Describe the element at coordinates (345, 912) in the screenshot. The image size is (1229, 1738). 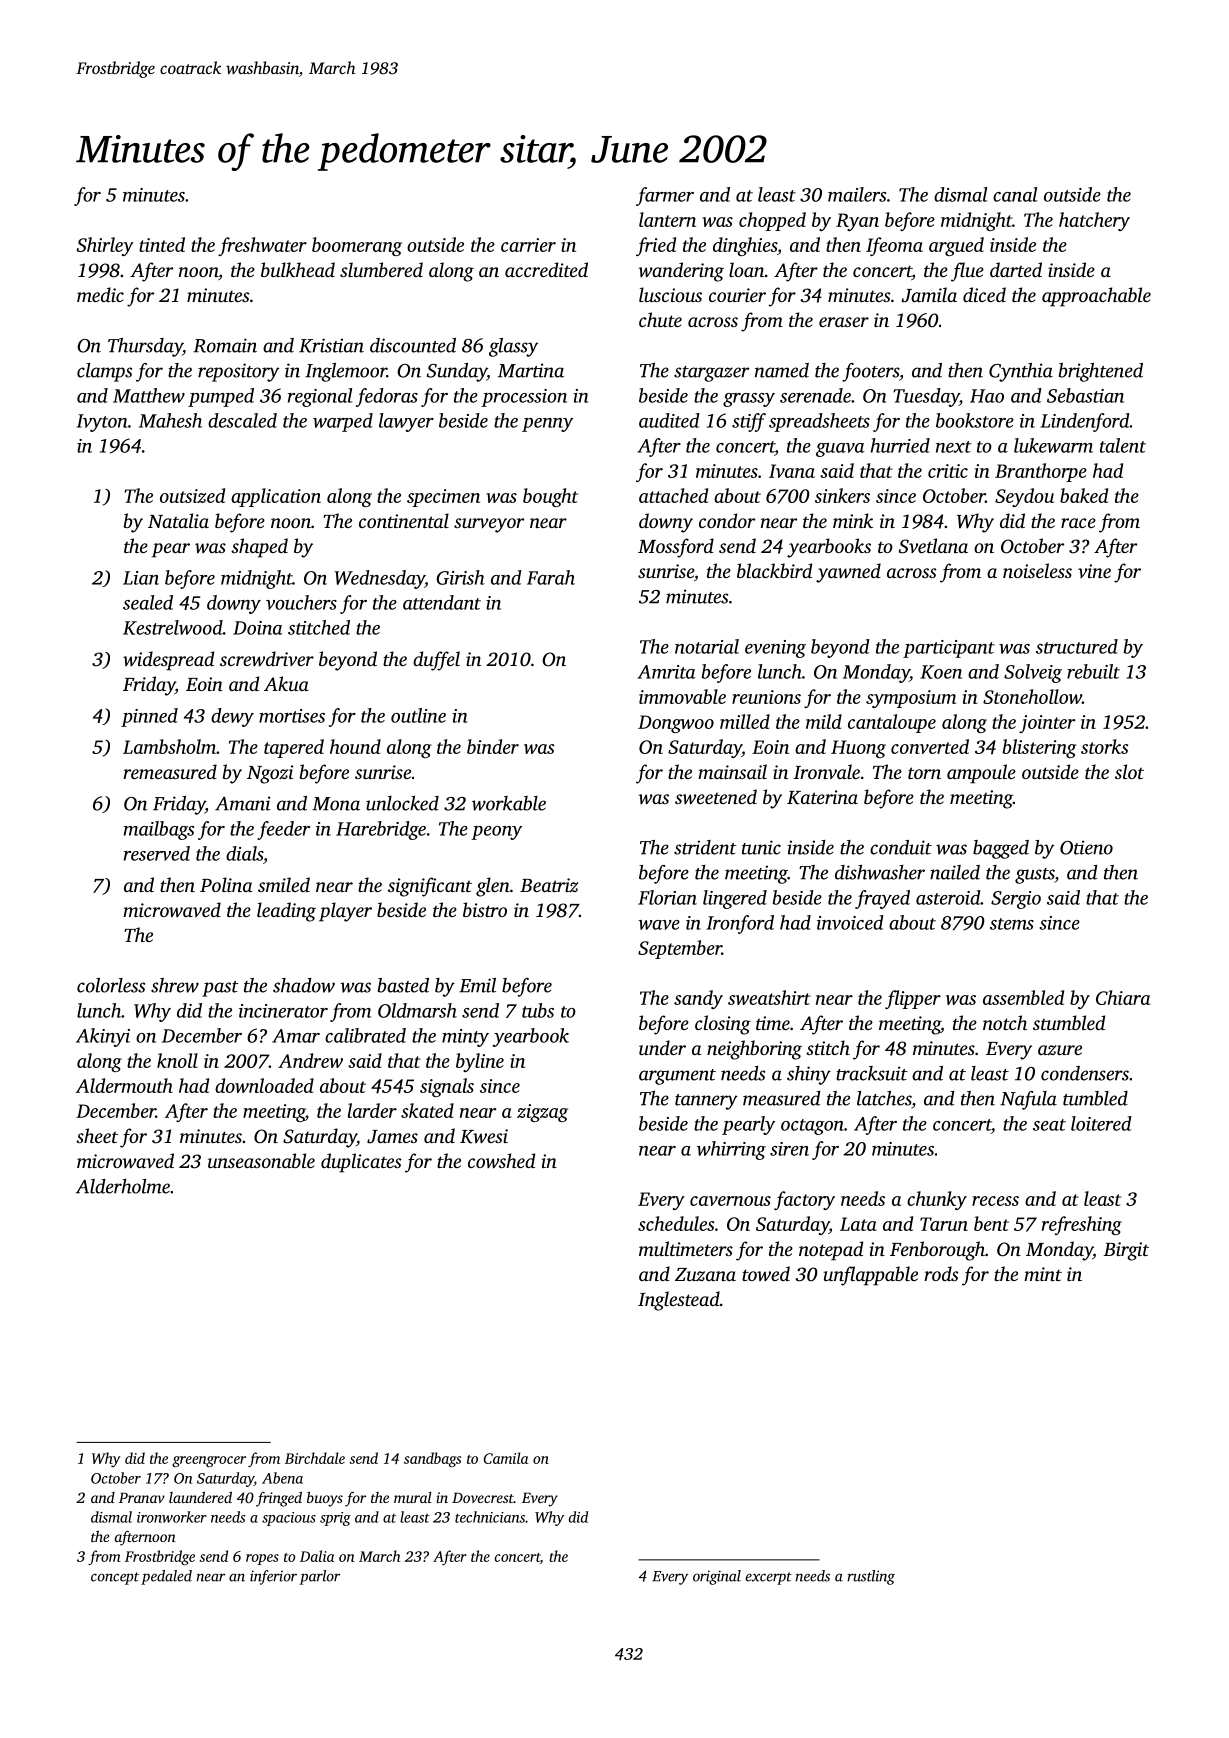
I see `player` at that location.
